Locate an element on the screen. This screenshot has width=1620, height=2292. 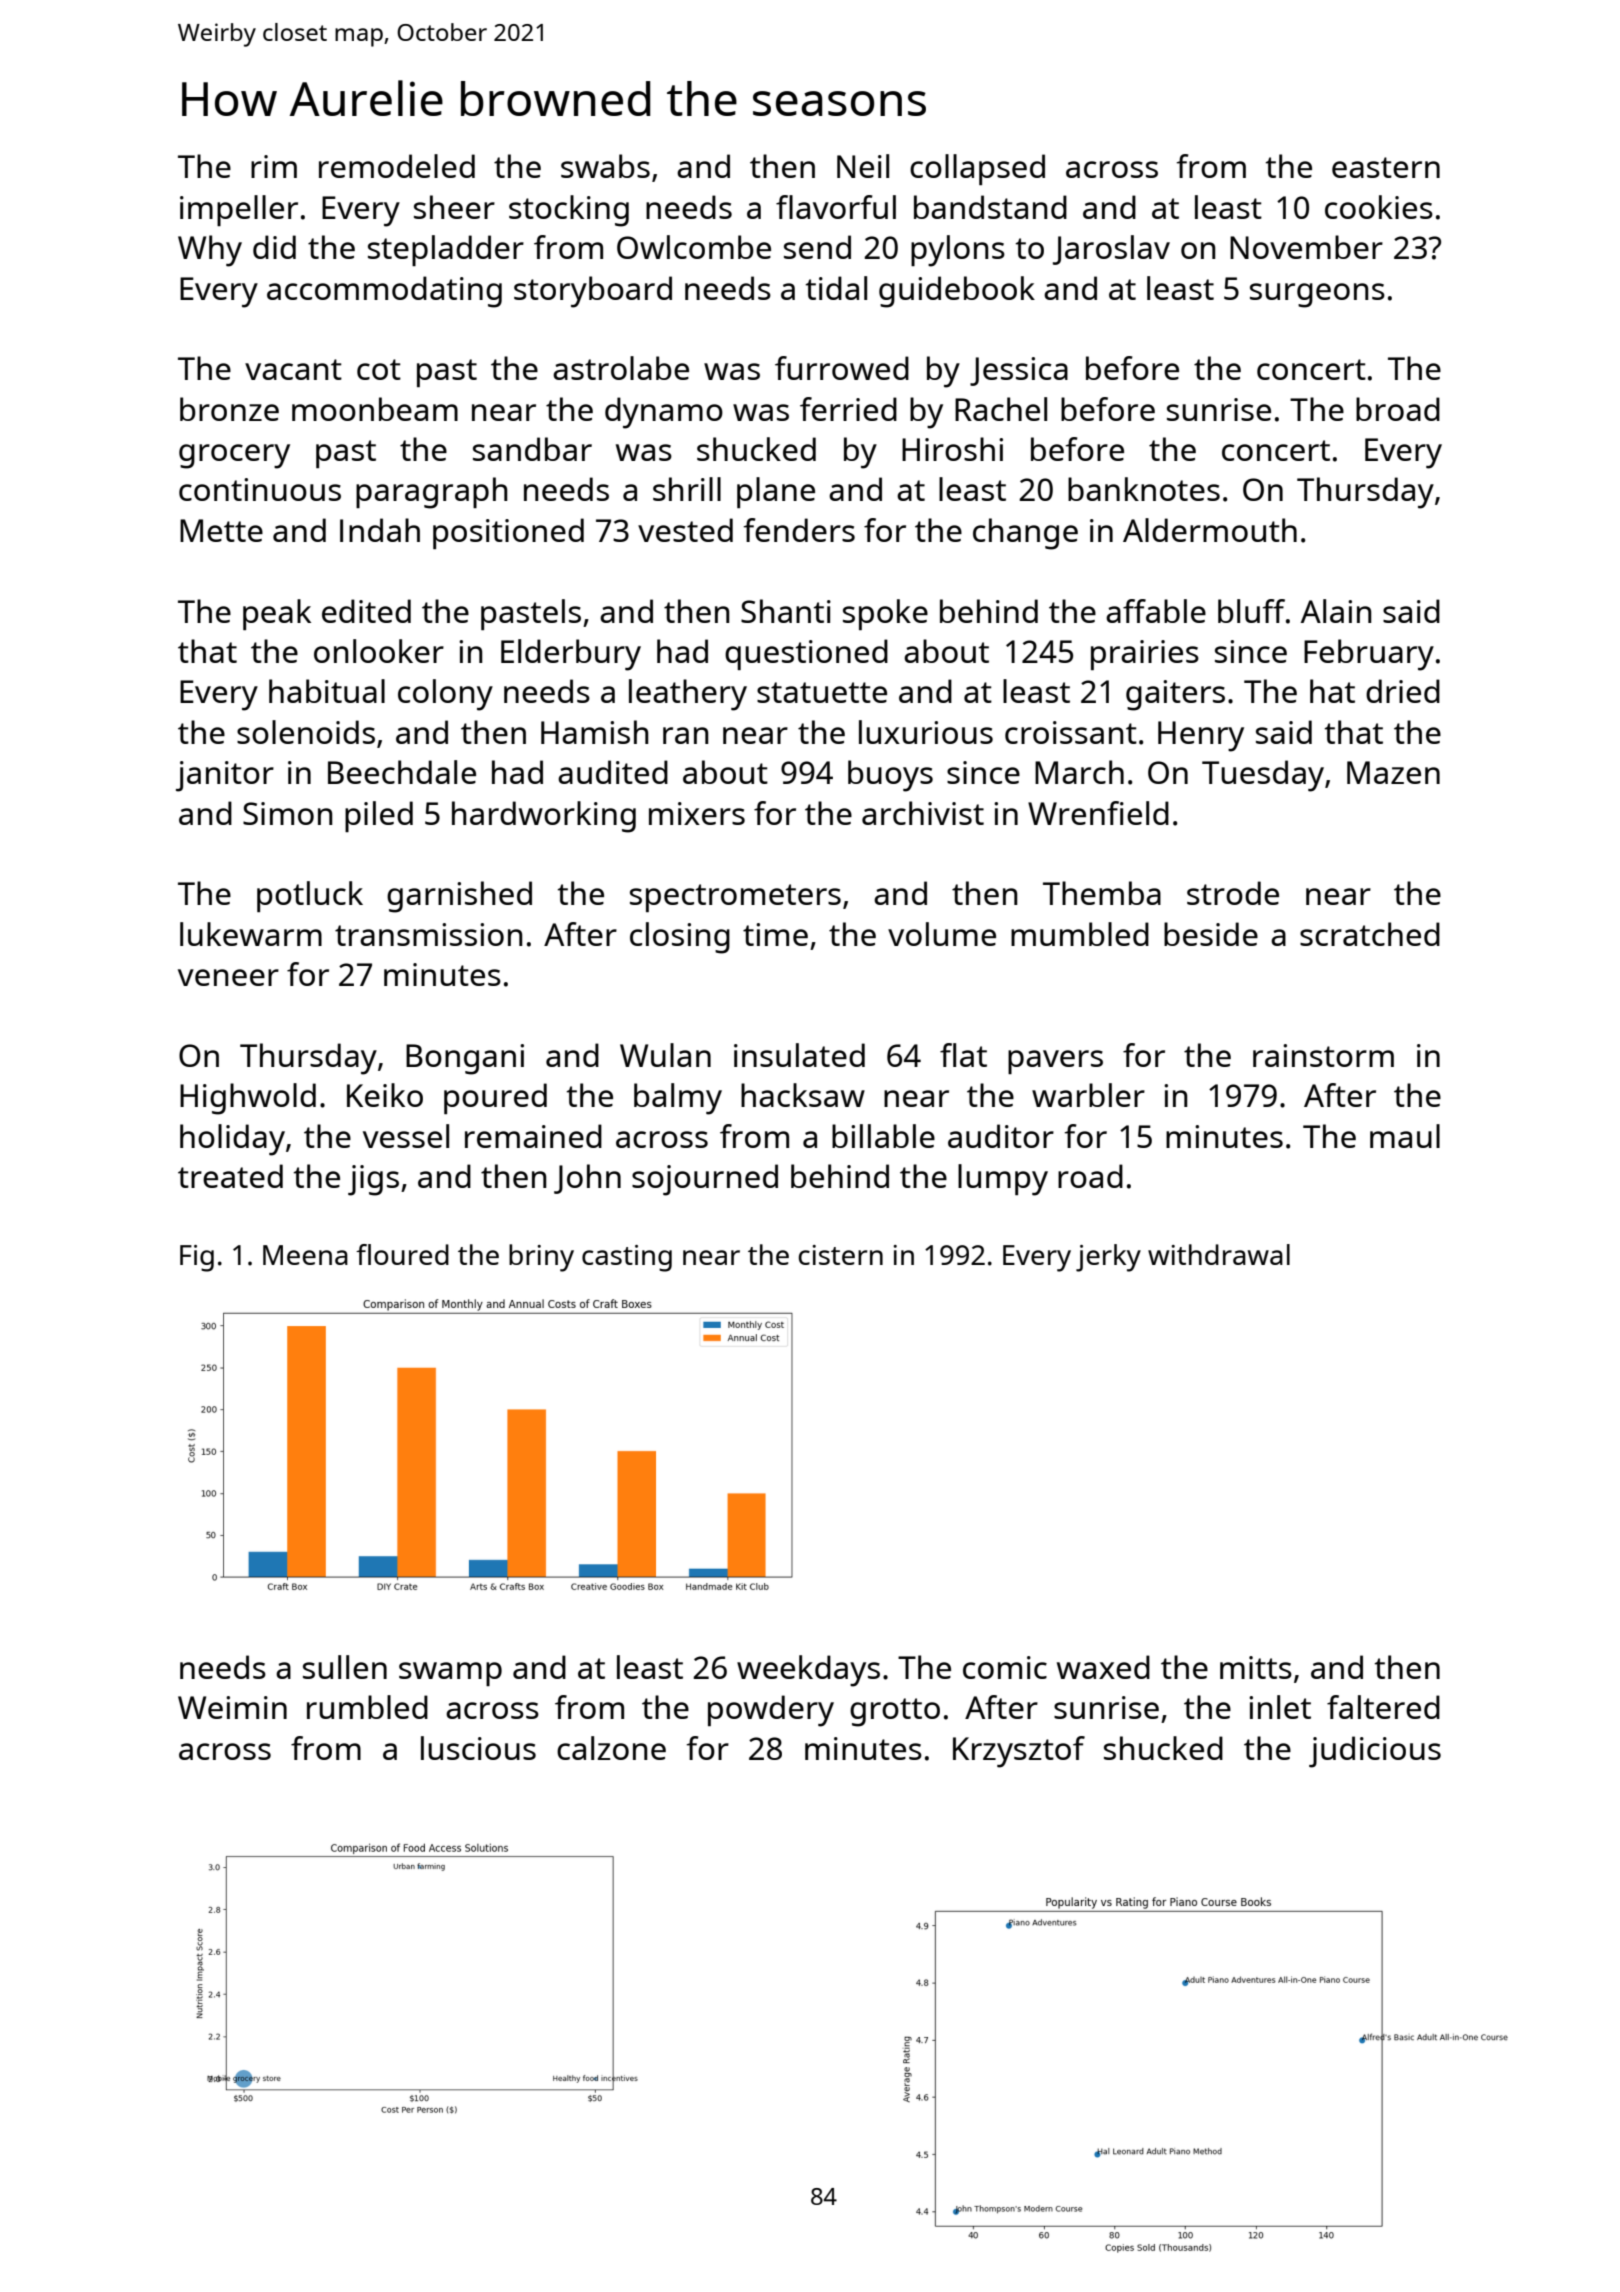
surgeons is located at coordinates (1317, 295).
